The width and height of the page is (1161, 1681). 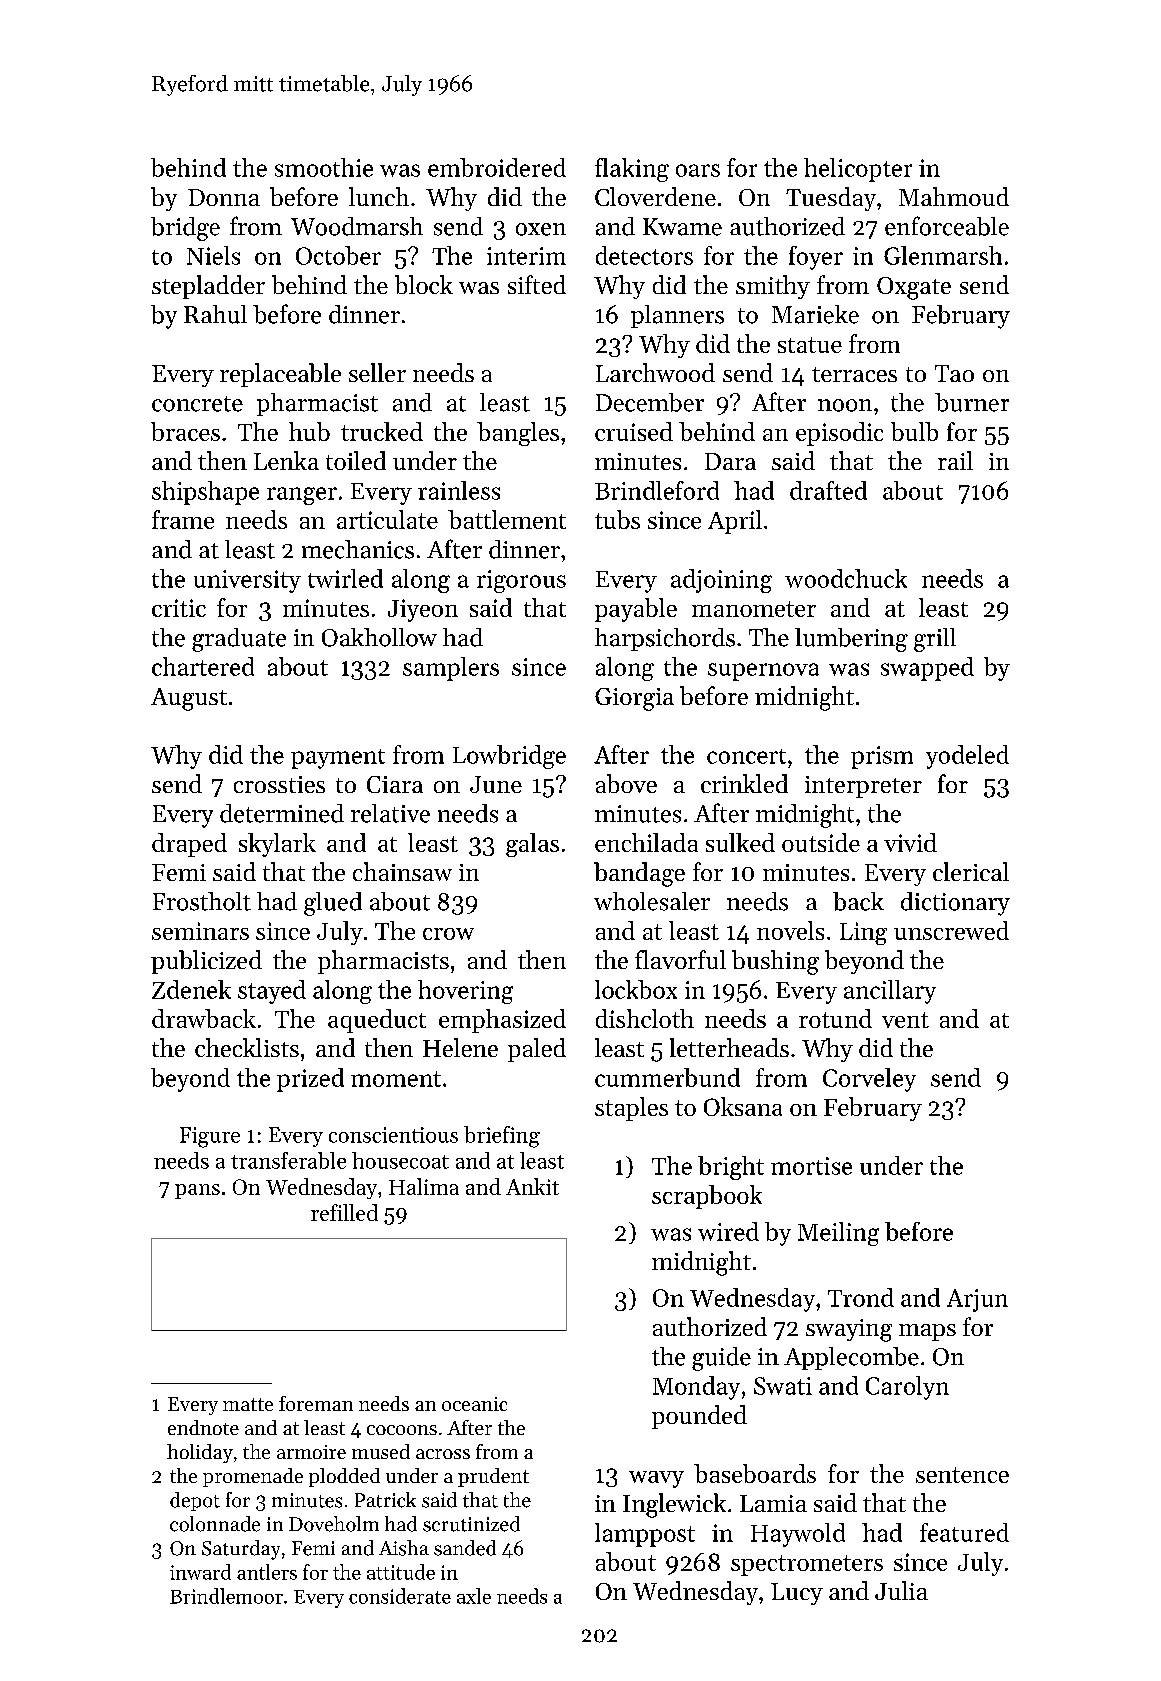 I want to click on critic, so click(x=179, y=608).
